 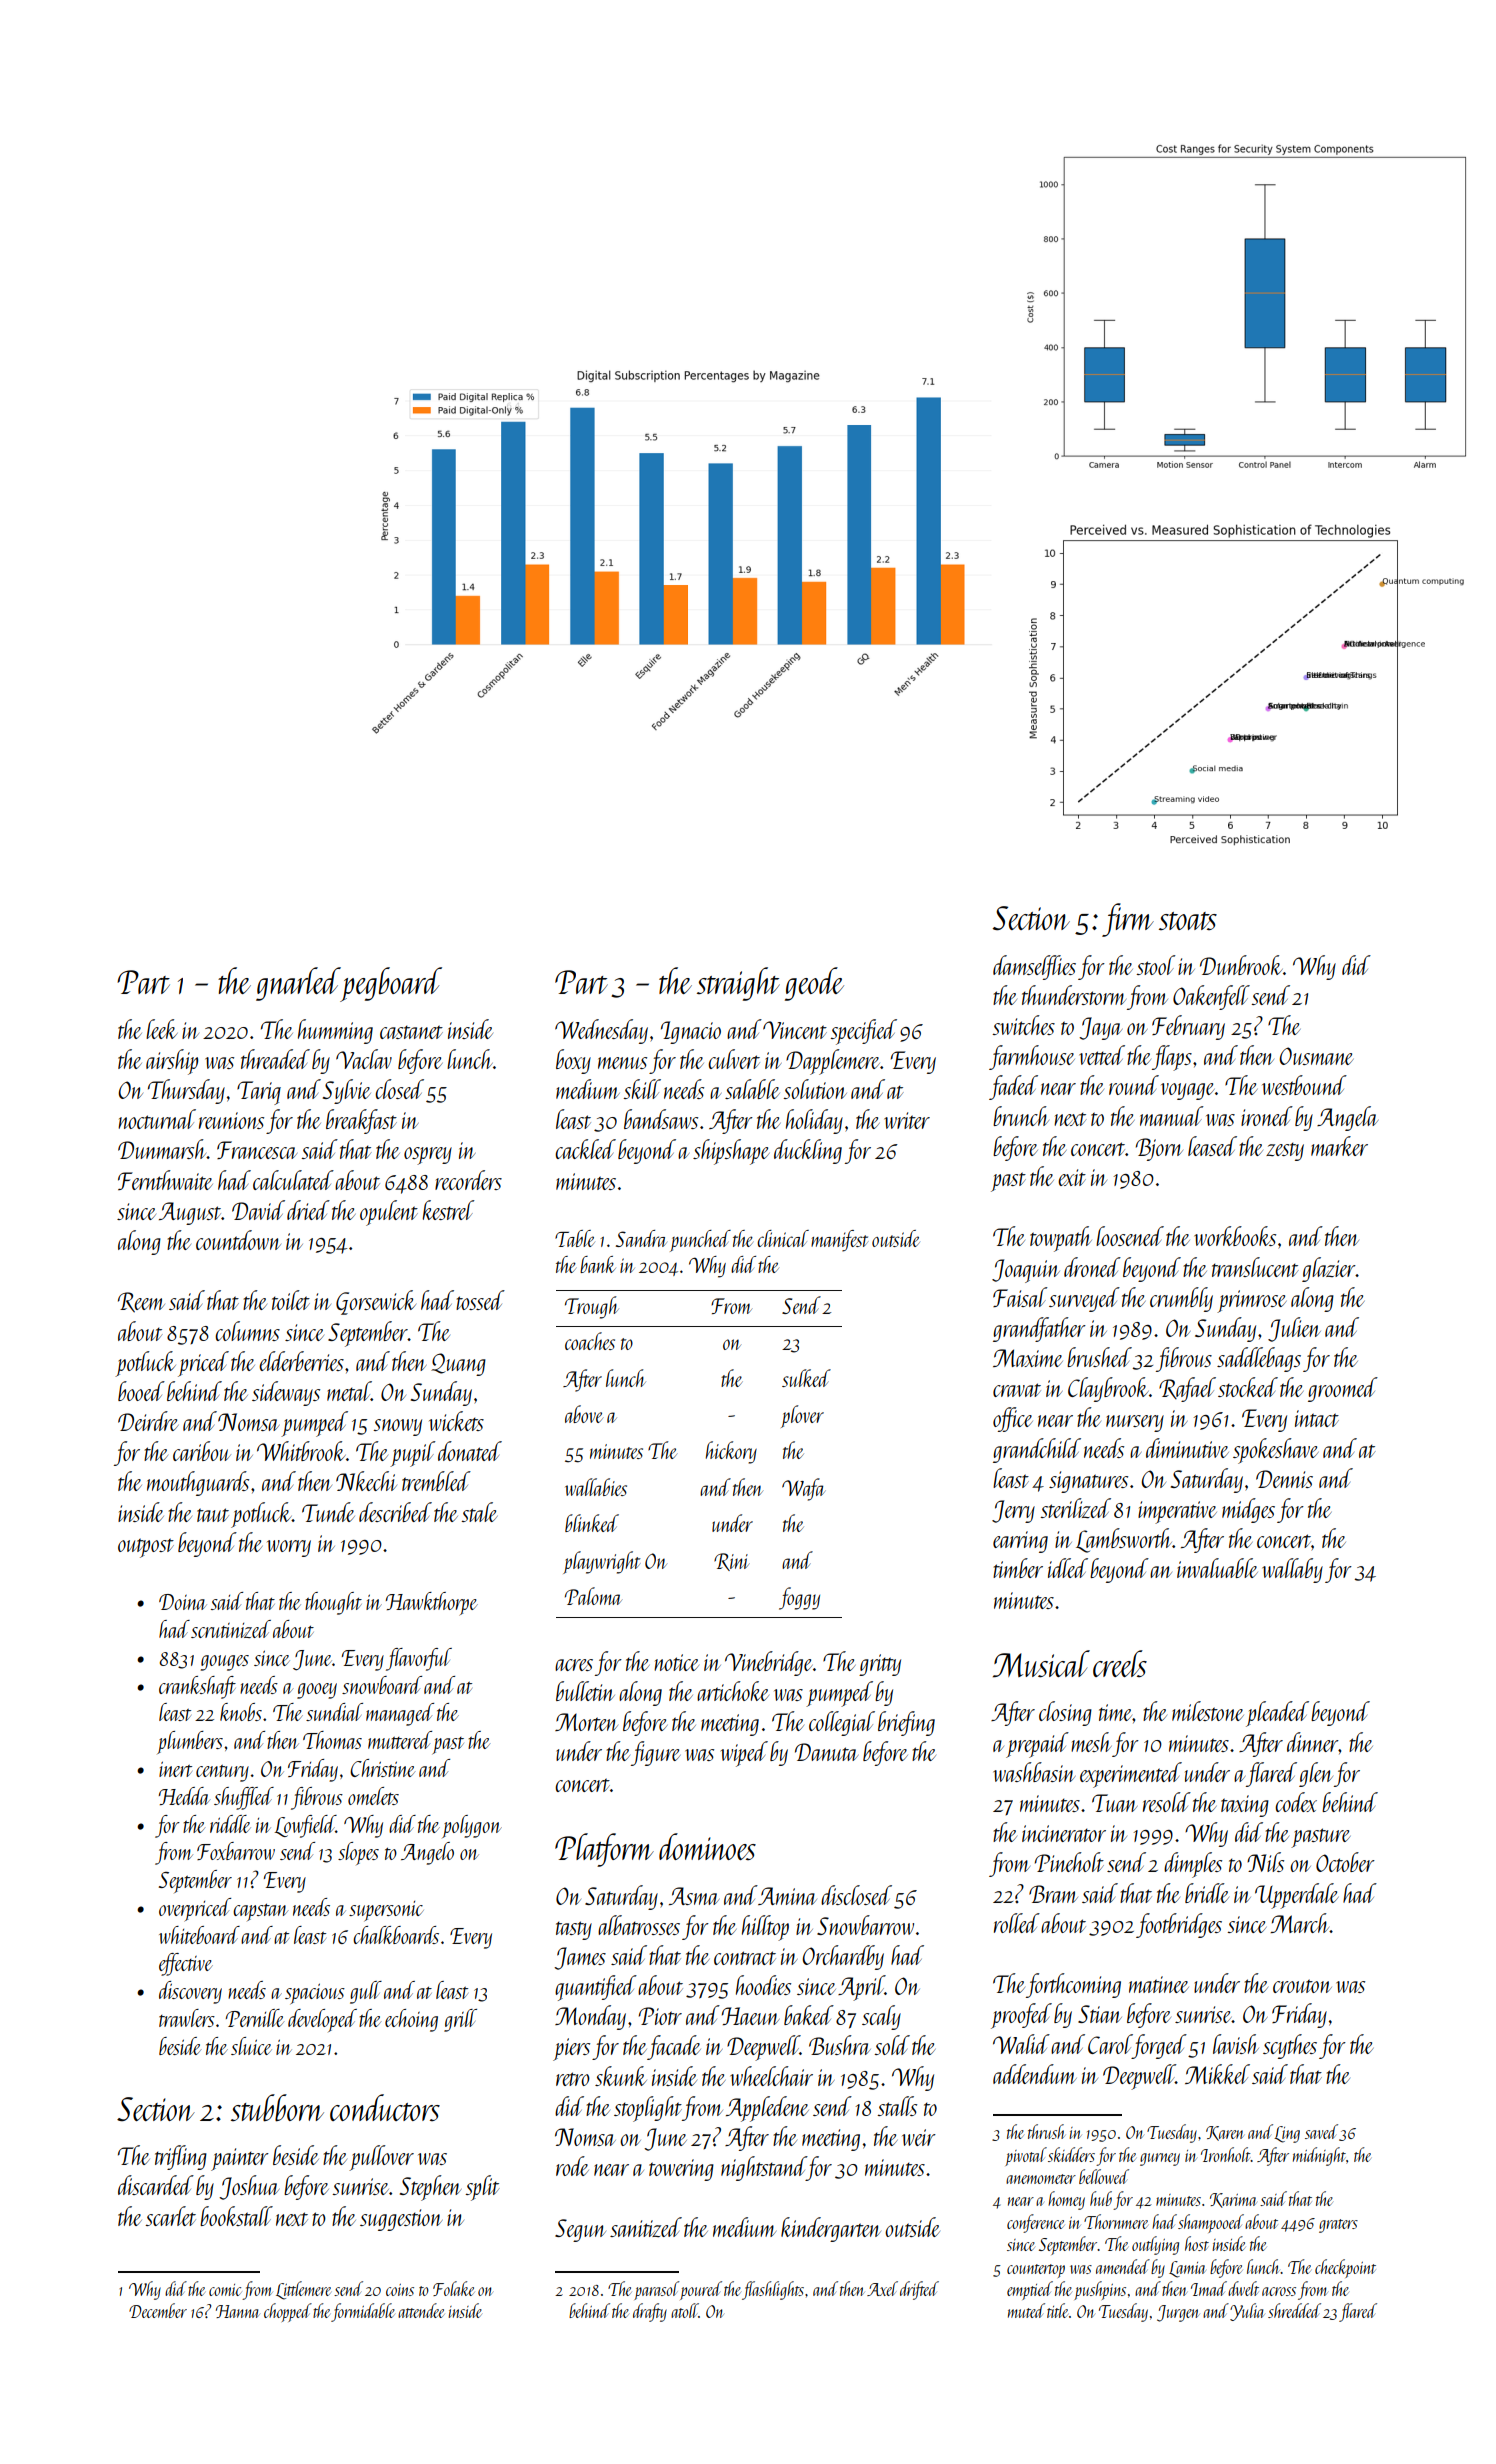 What do you see at coordinates (738, 984) in the image?
I see `straight` at bounding box center [738, 984].
